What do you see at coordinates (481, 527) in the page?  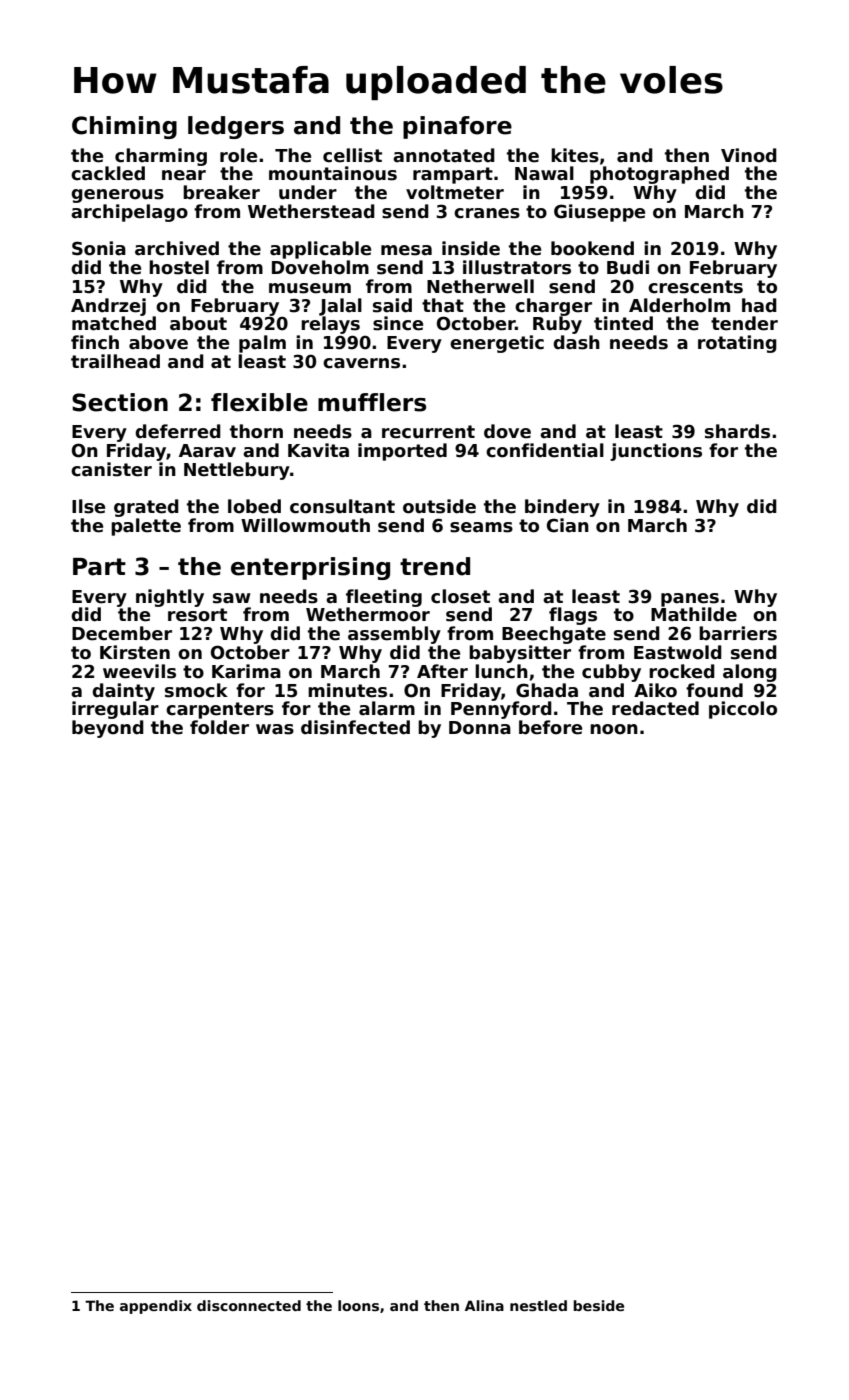 I see `seams` at bounding box center [481, 527].
